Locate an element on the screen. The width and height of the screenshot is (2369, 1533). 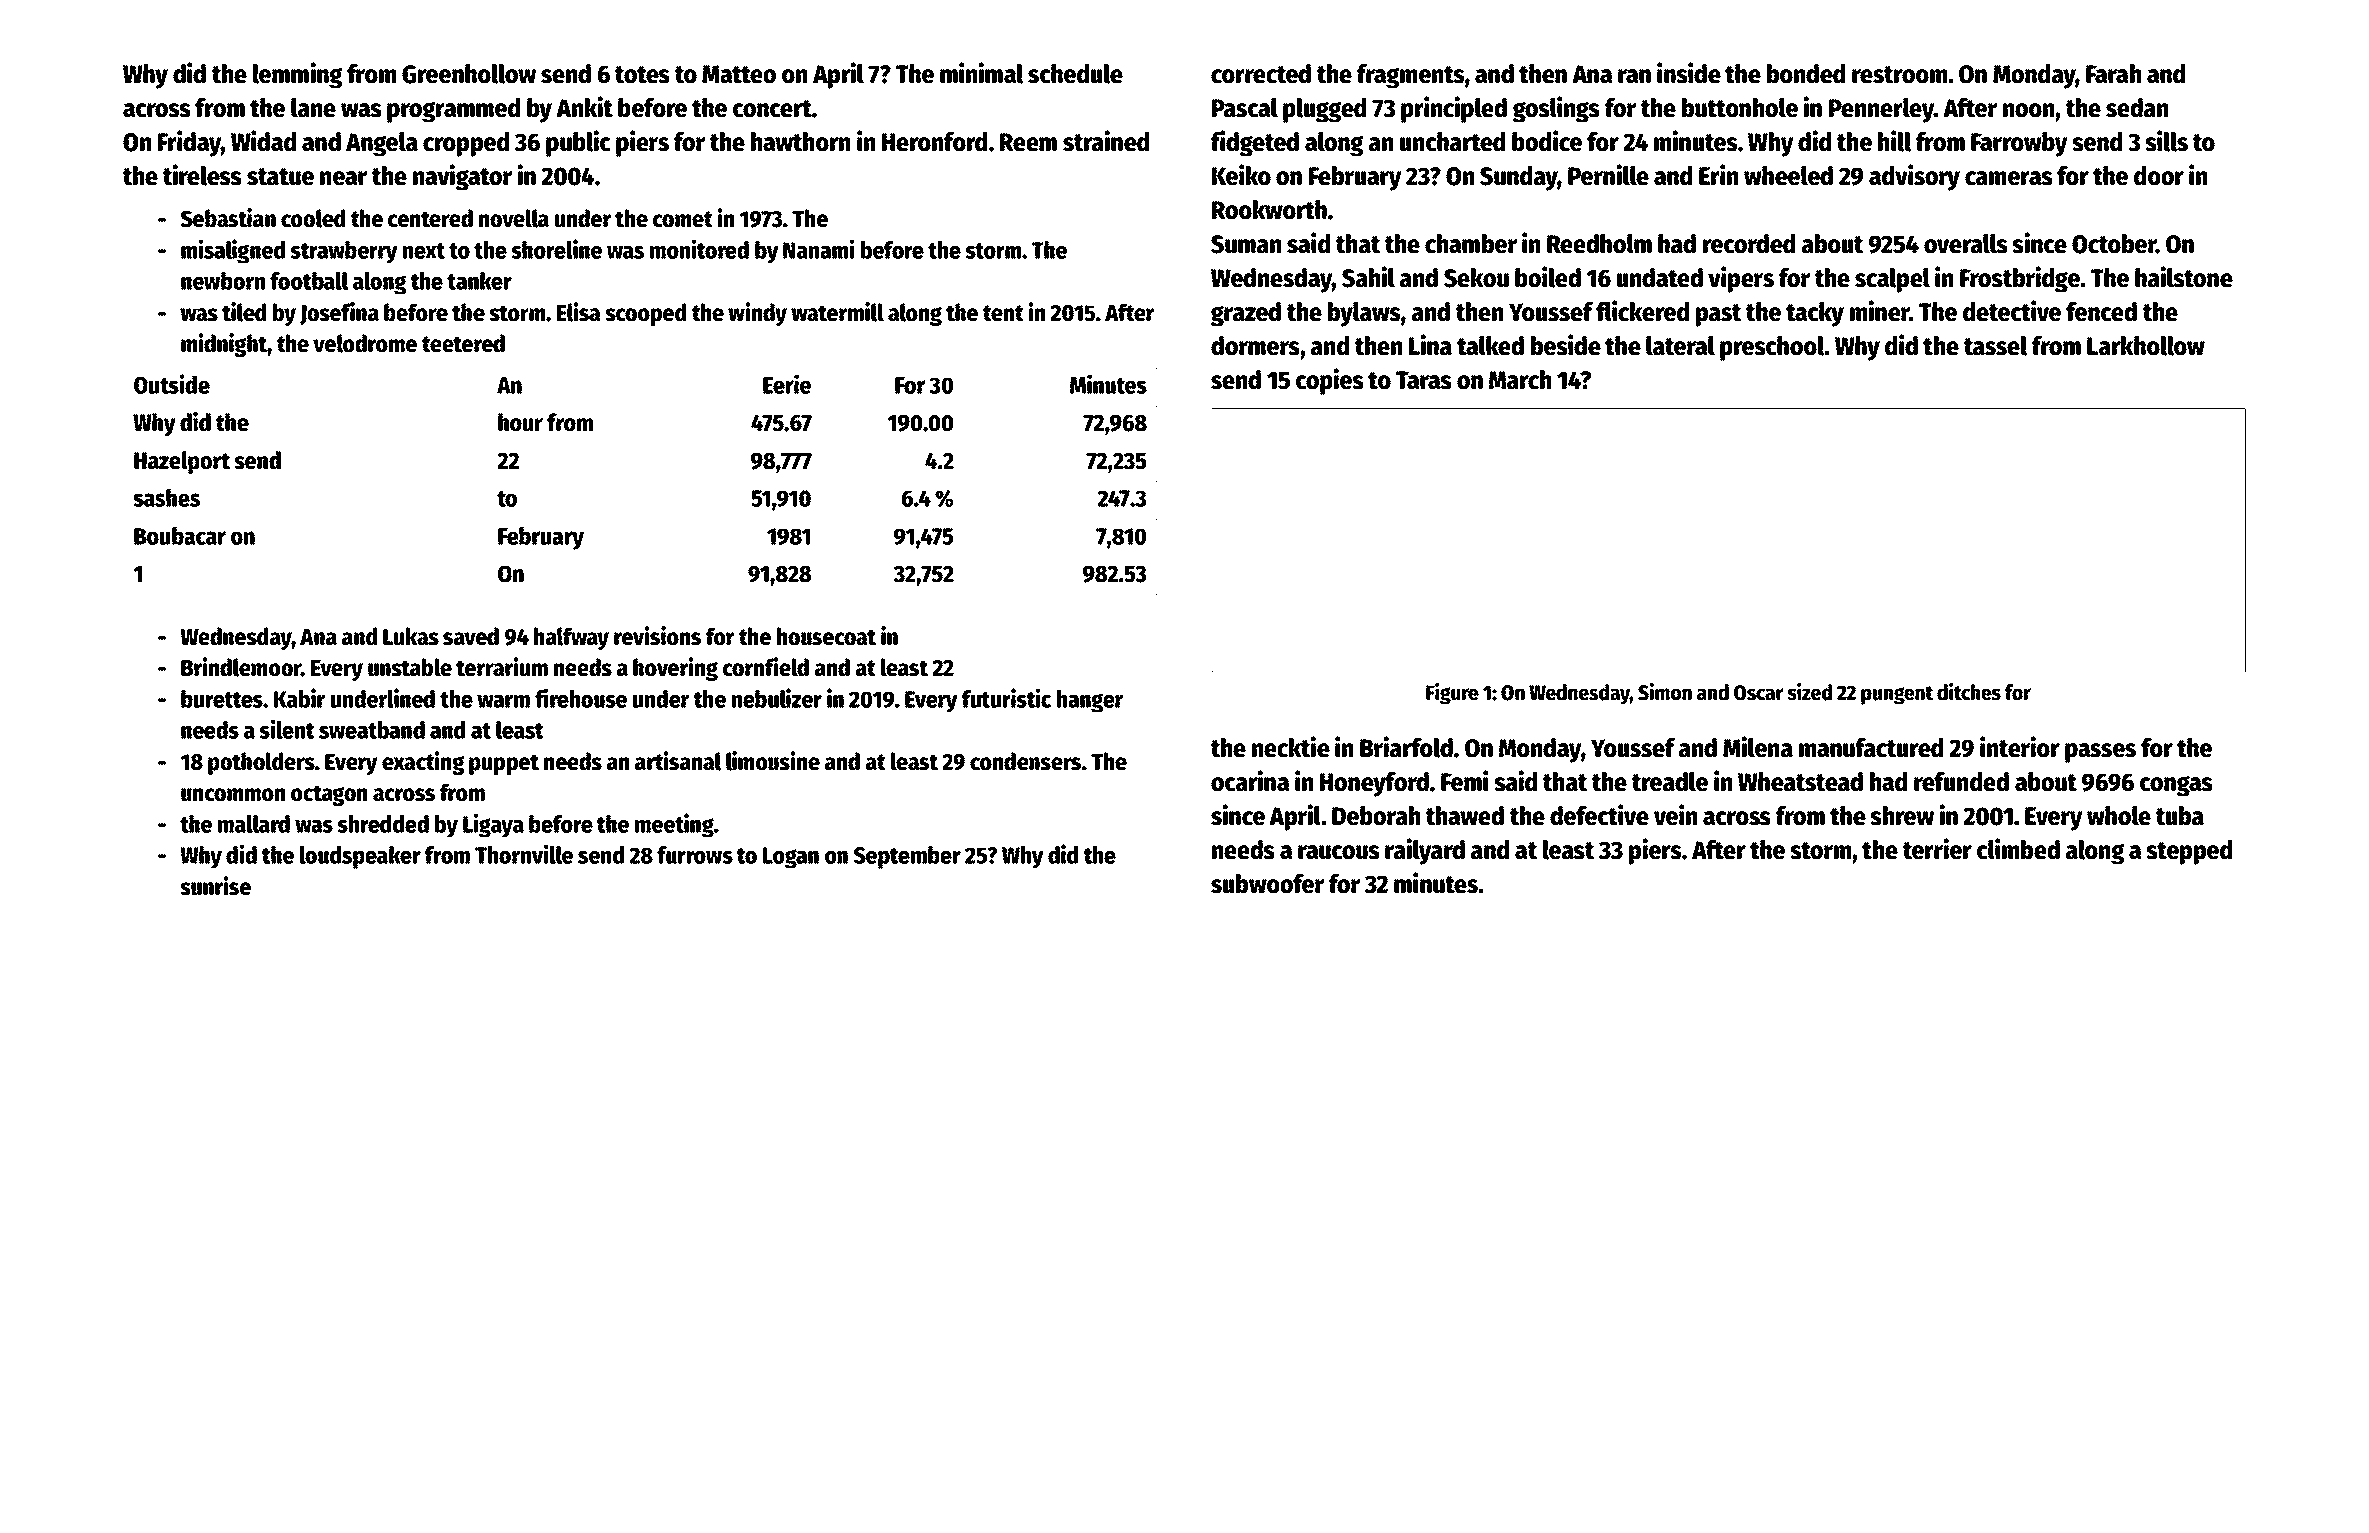
corrected is located at coordinates (1261, 74).
